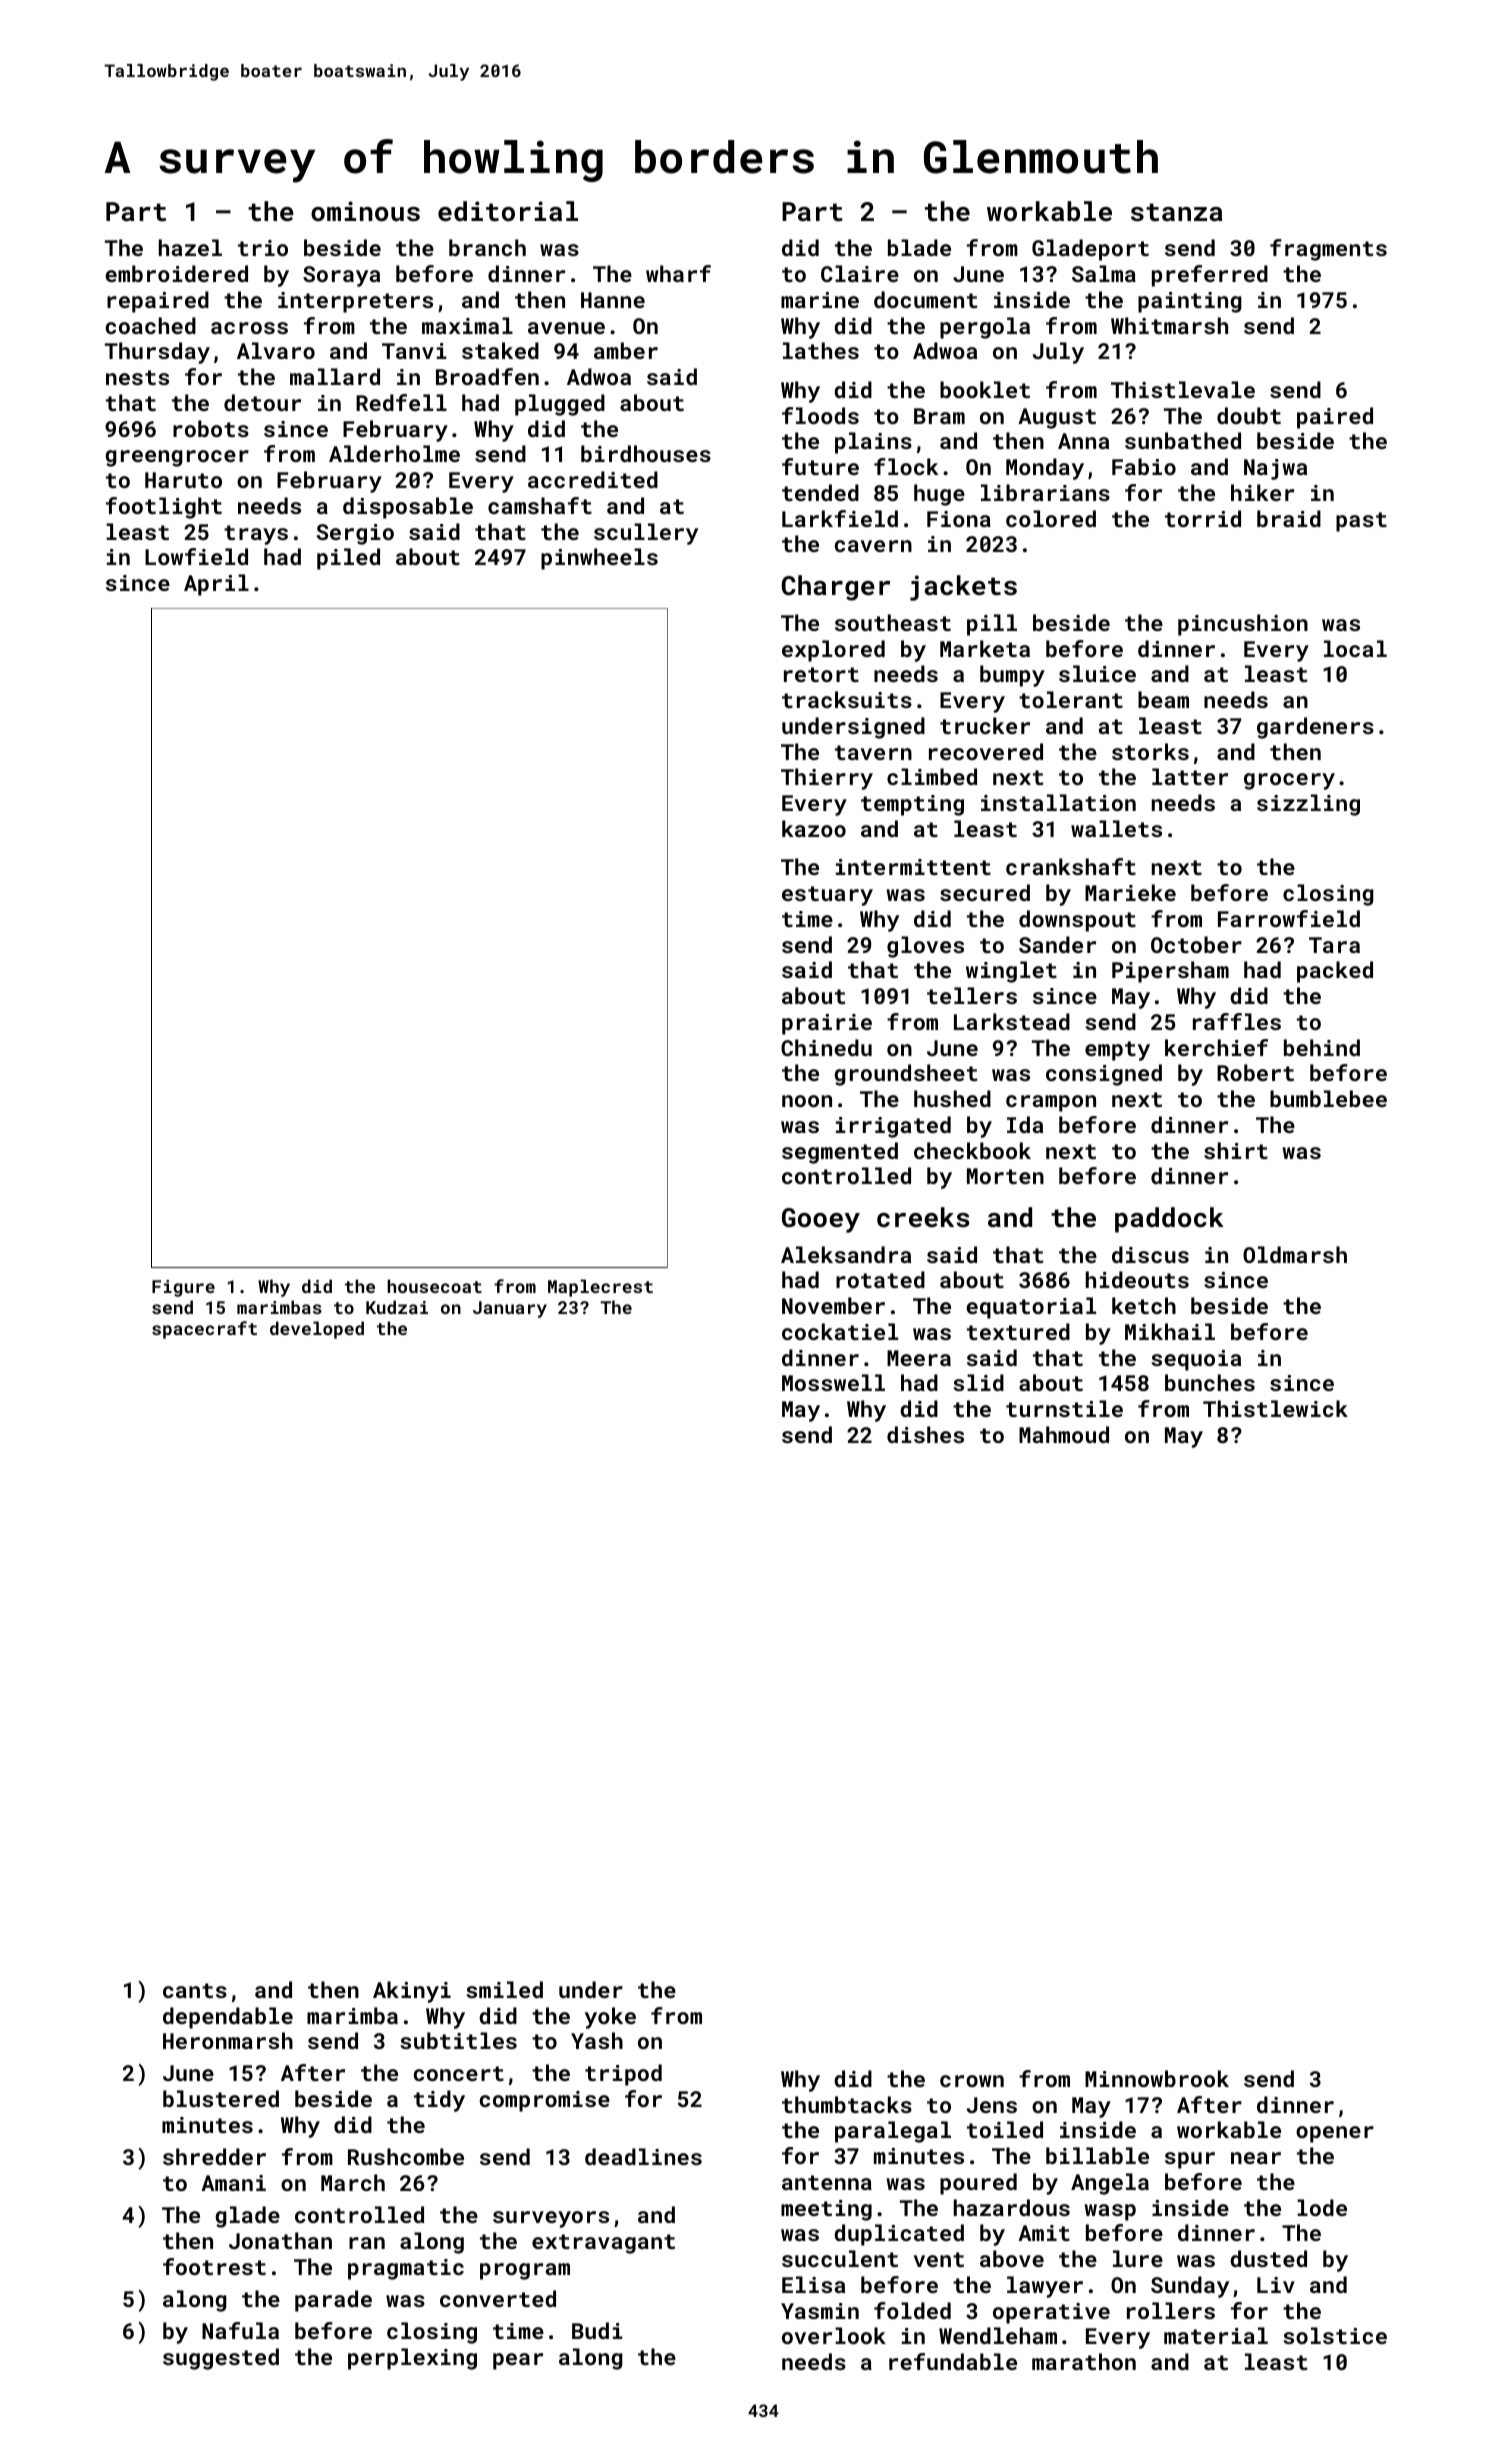 The width and height of the document is (1496, 2464). Describe the element at coordinates (906, 466) in the document. I see `flock` at that location.
